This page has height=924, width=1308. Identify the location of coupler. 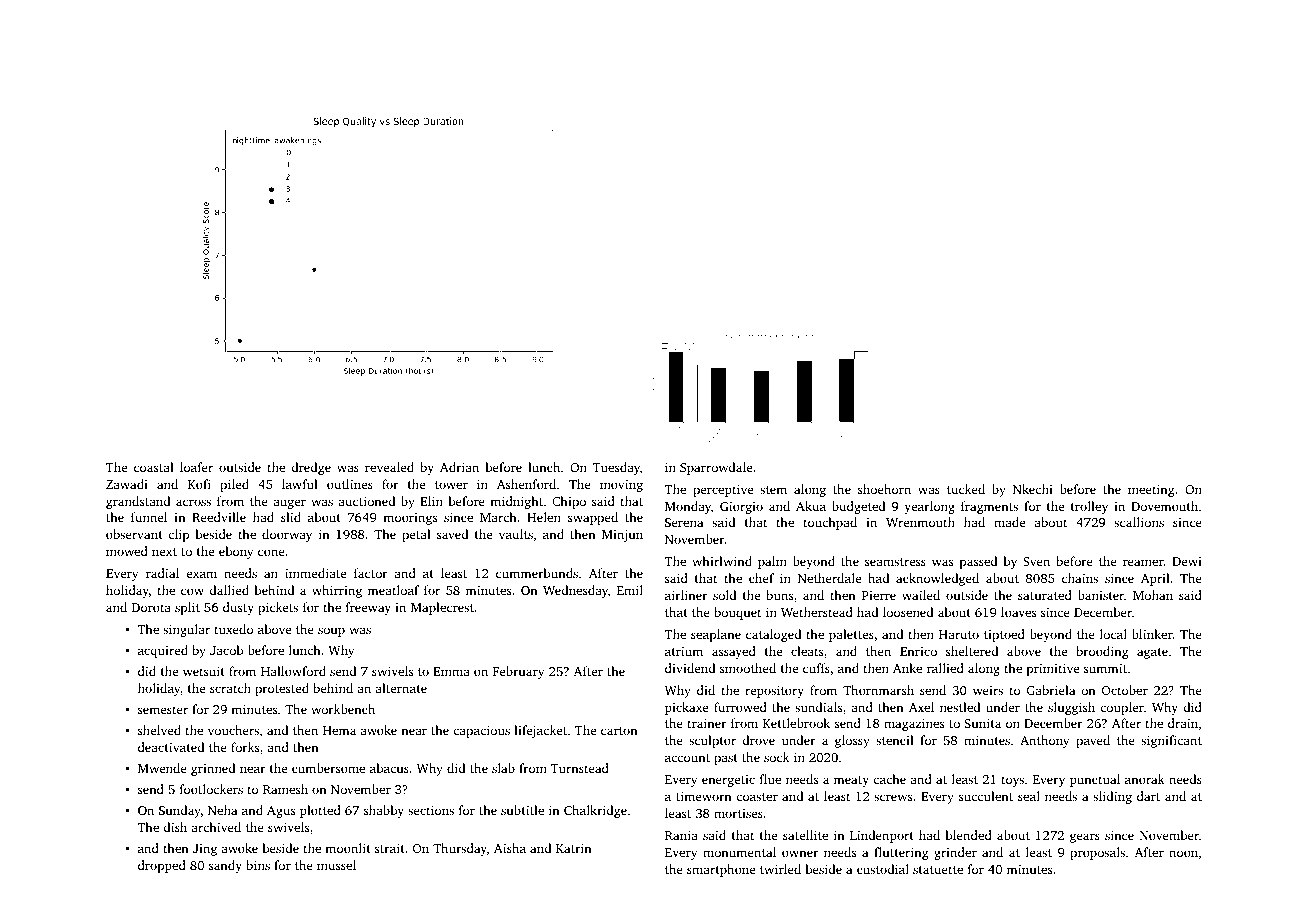
(1122, 708).
